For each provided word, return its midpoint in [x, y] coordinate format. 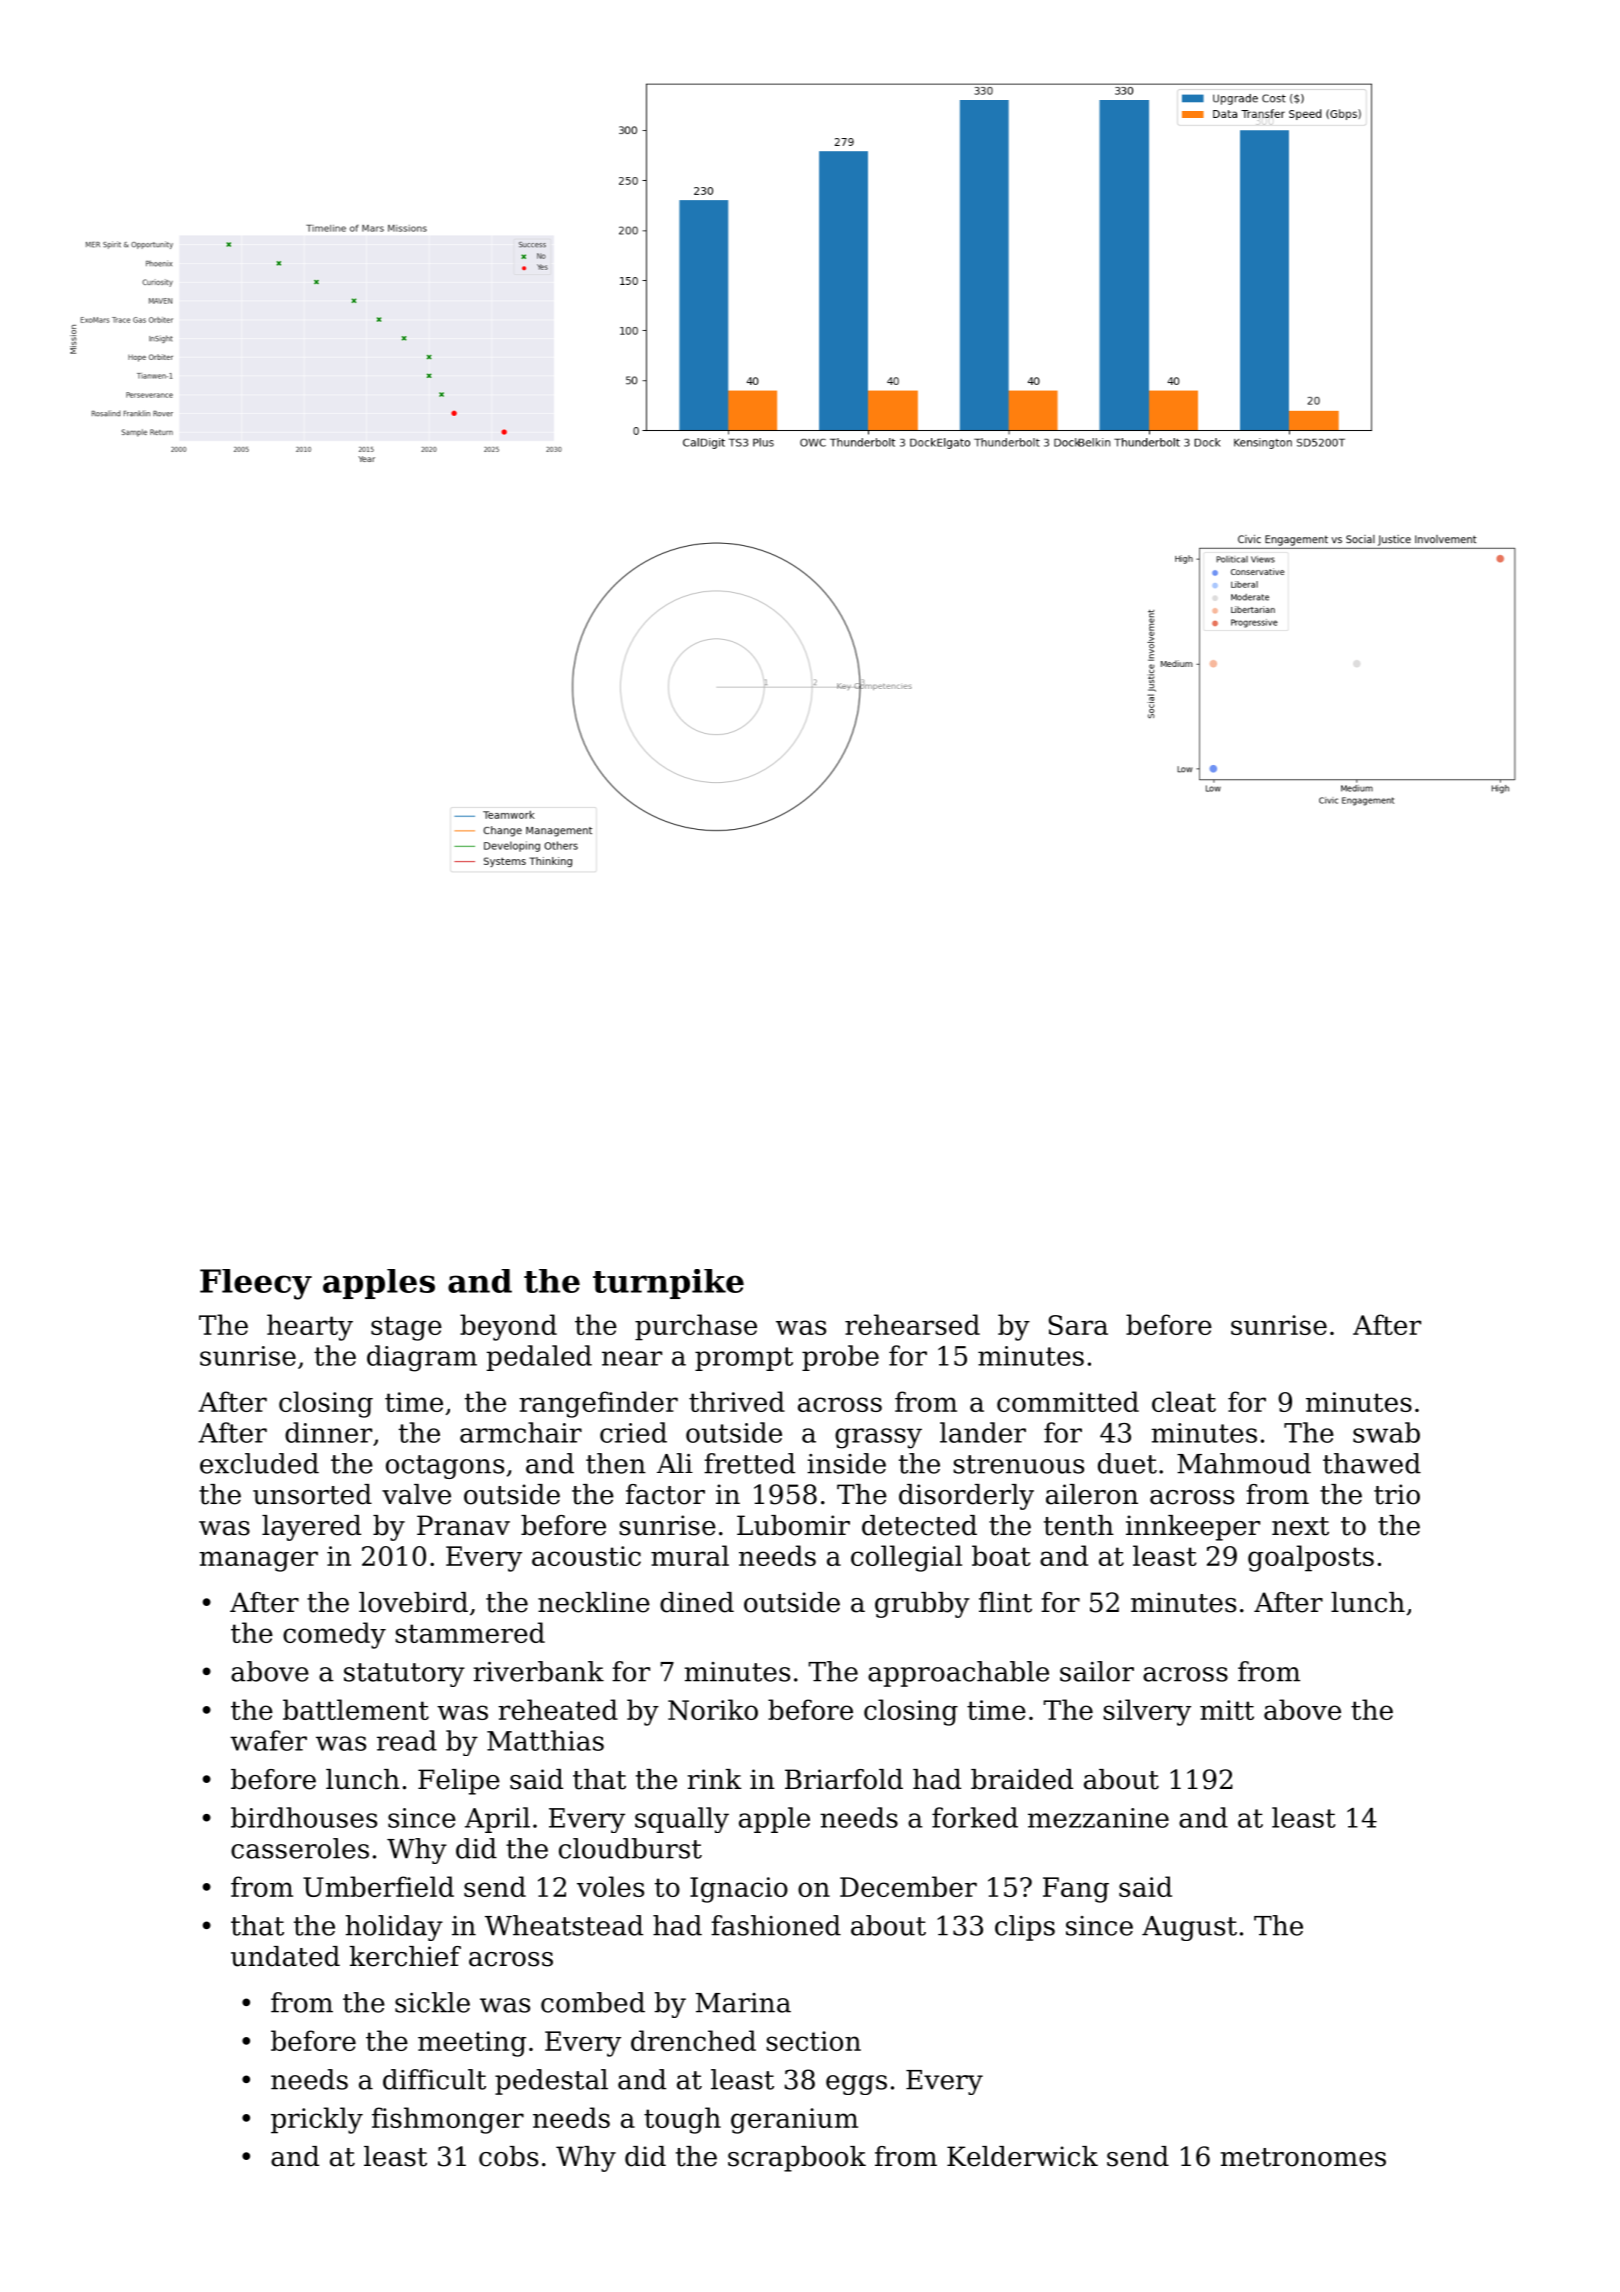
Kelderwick [1022, 2156]
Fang [1076, 1890]
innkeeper [1193, 1528]
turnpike [668, 1284]
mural [690, 1555]
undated [285, 1956]
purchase [696, 1327]
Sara [1078, 1325]
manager [258, 1561]
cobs [508, 2156]
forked [975, 1817]
